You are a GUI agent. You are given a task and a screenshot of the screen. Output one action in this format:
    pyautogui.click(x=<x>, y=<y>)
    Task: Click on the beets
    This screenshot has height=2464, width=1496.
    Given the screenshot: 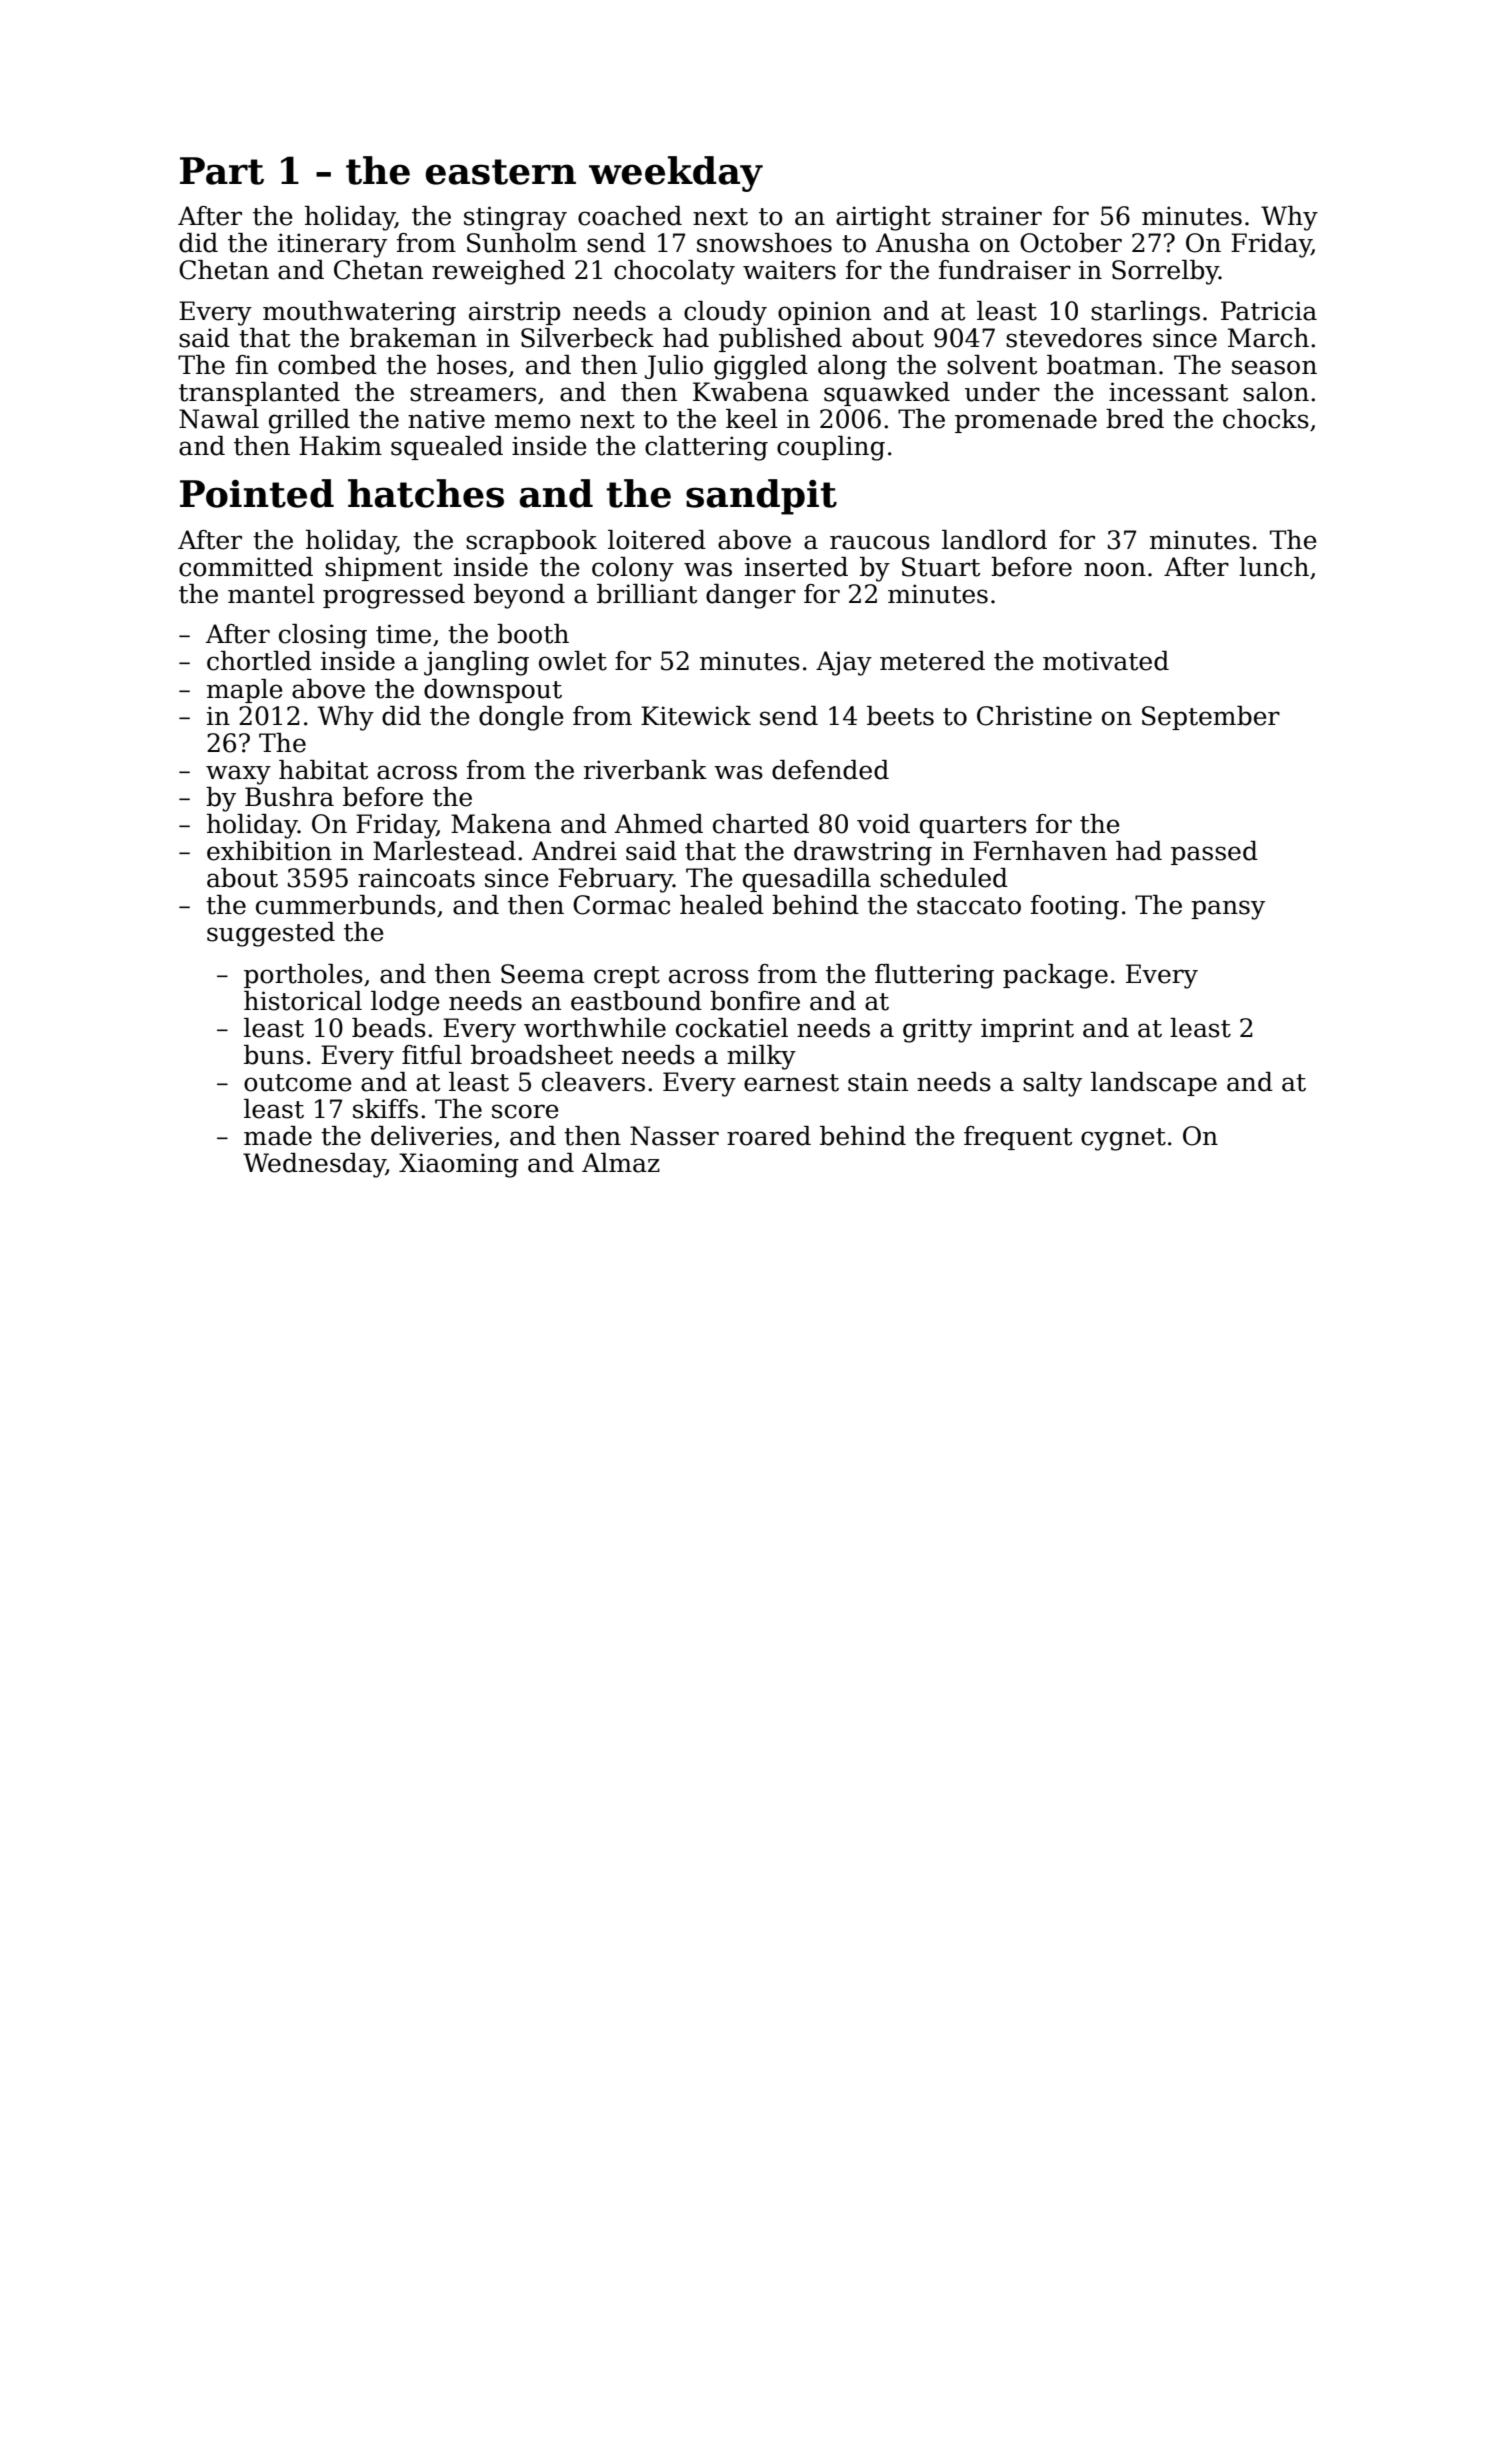 What is the action you would take?
    pyautogui.click(x=900, y=716)
